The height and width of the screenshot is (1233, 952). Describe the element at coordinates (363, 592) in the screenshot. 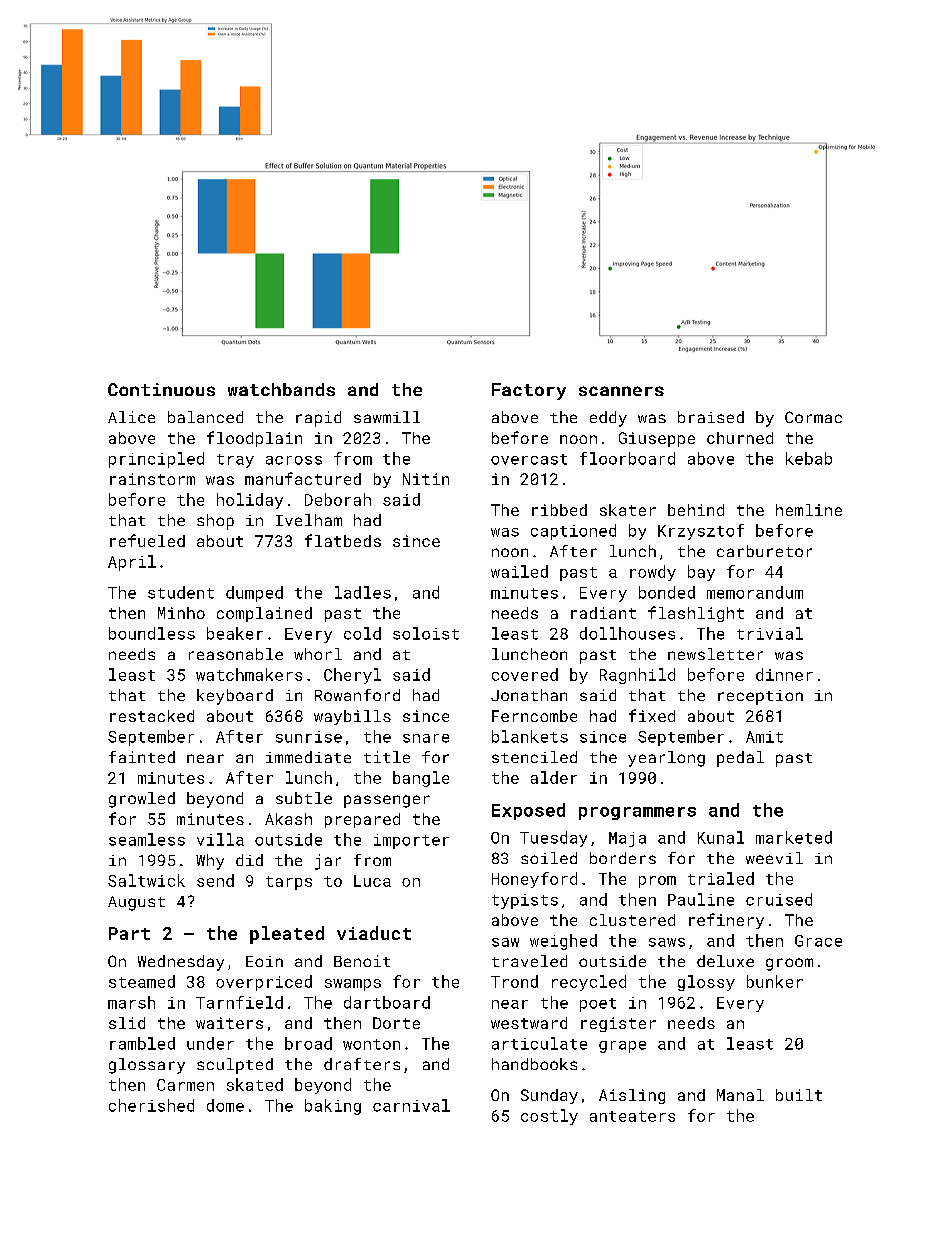

I see `ladles` at that location.
